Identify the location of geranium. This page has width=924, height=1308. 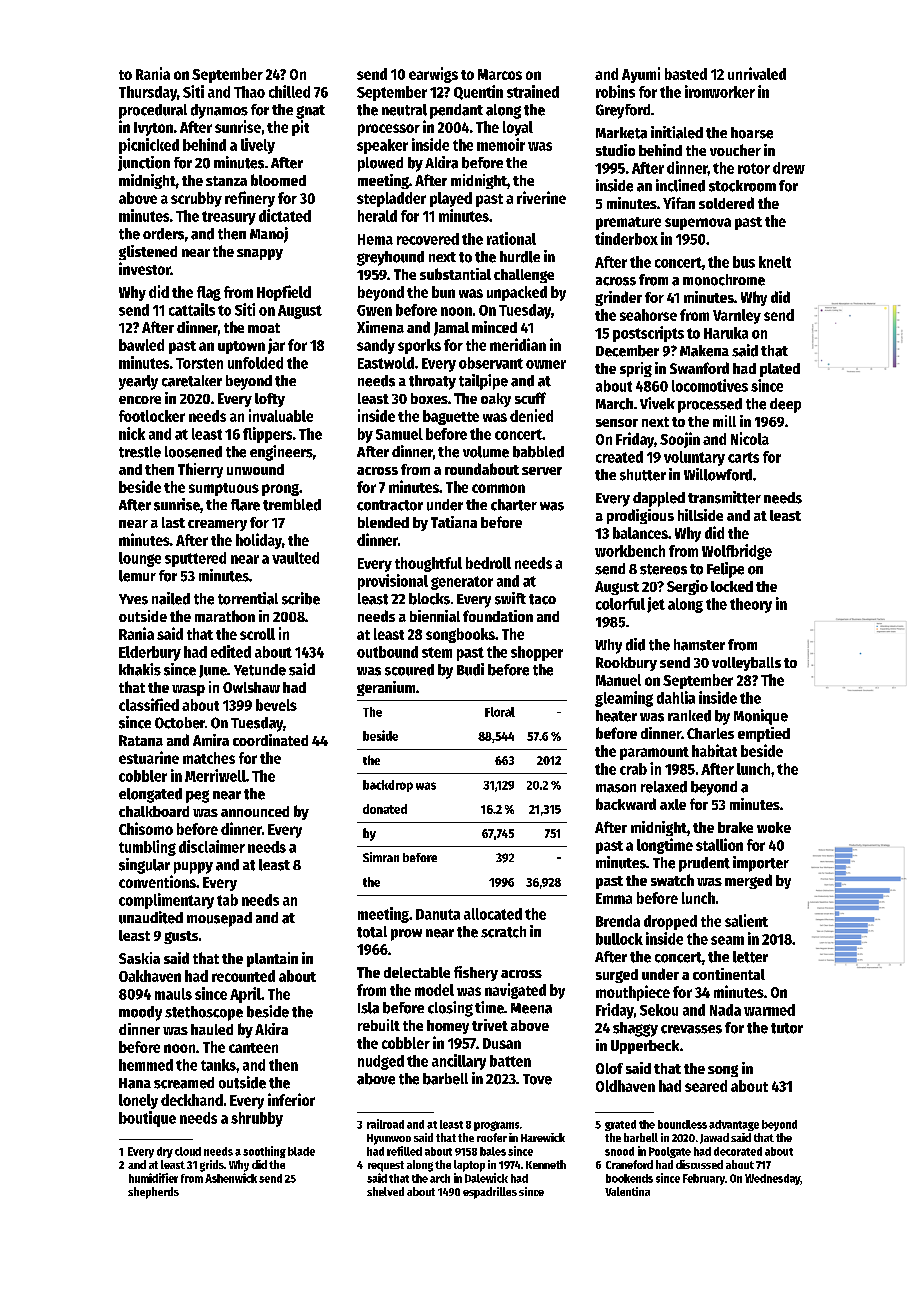
(386, 688).
